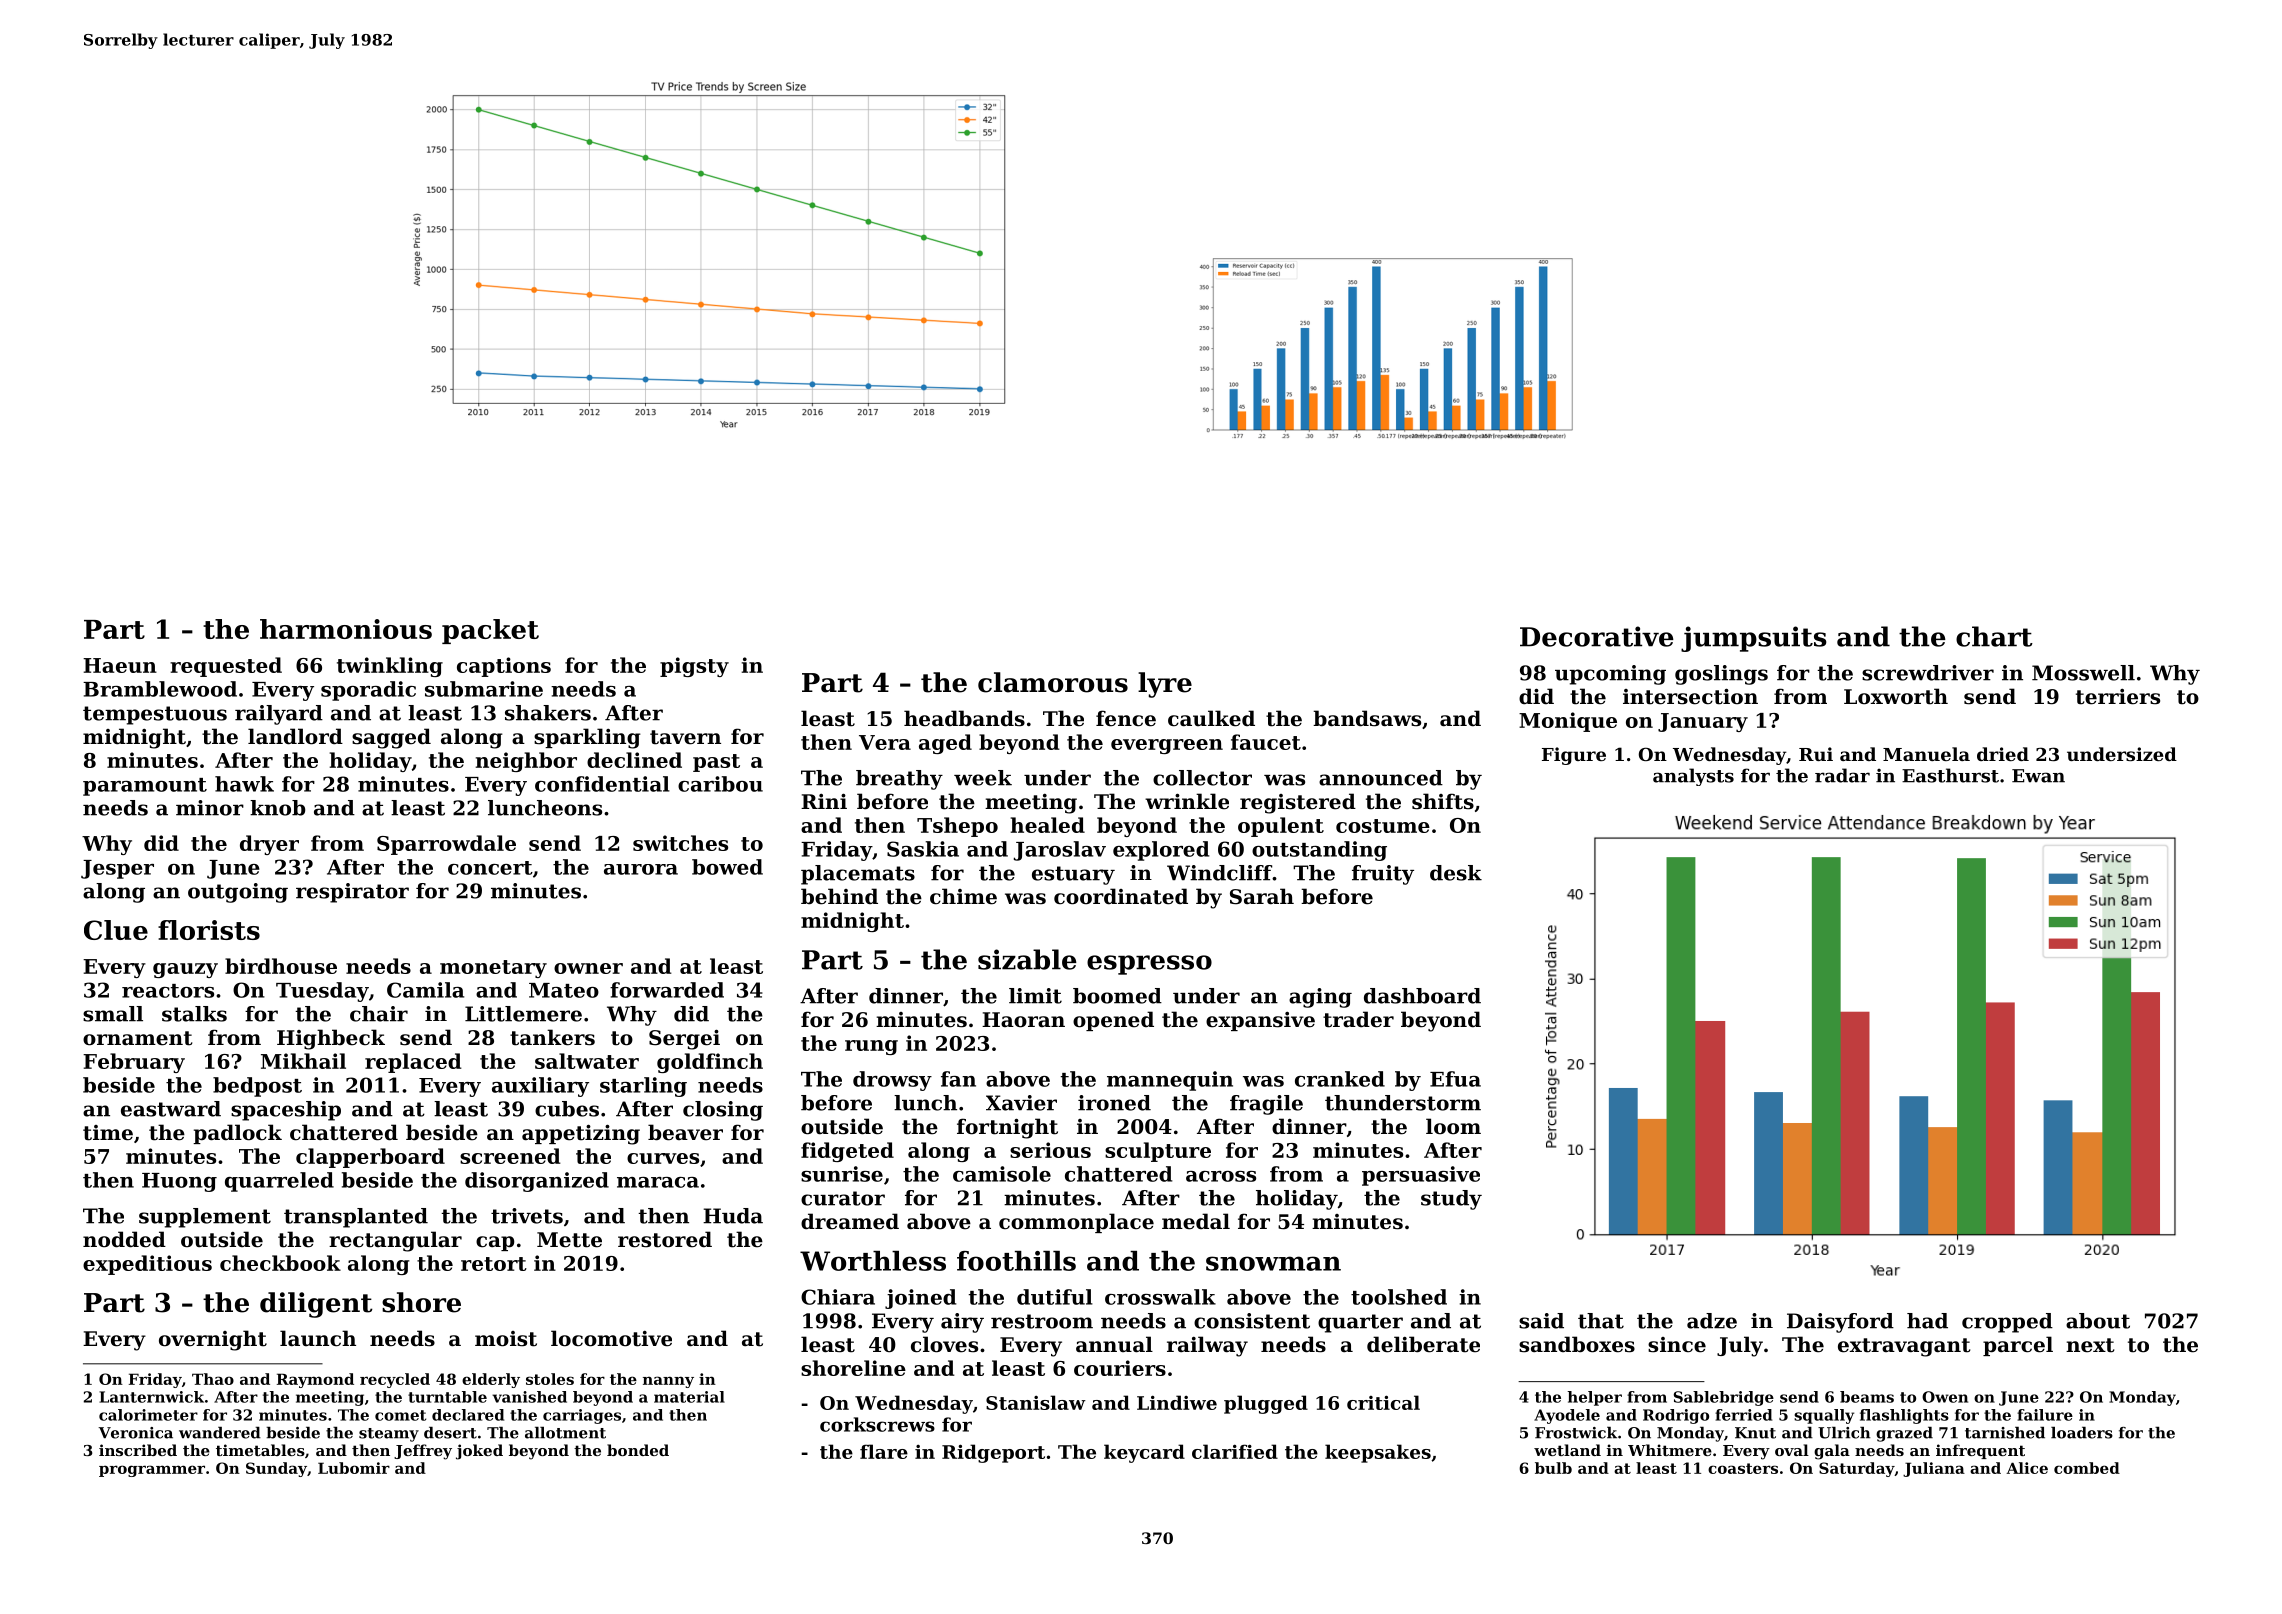 The image size is (2282, 1614). What do you see at coordinates (1934, 1469) in the image?
I see `Juliana` at bounding box center [1934, 1469].
